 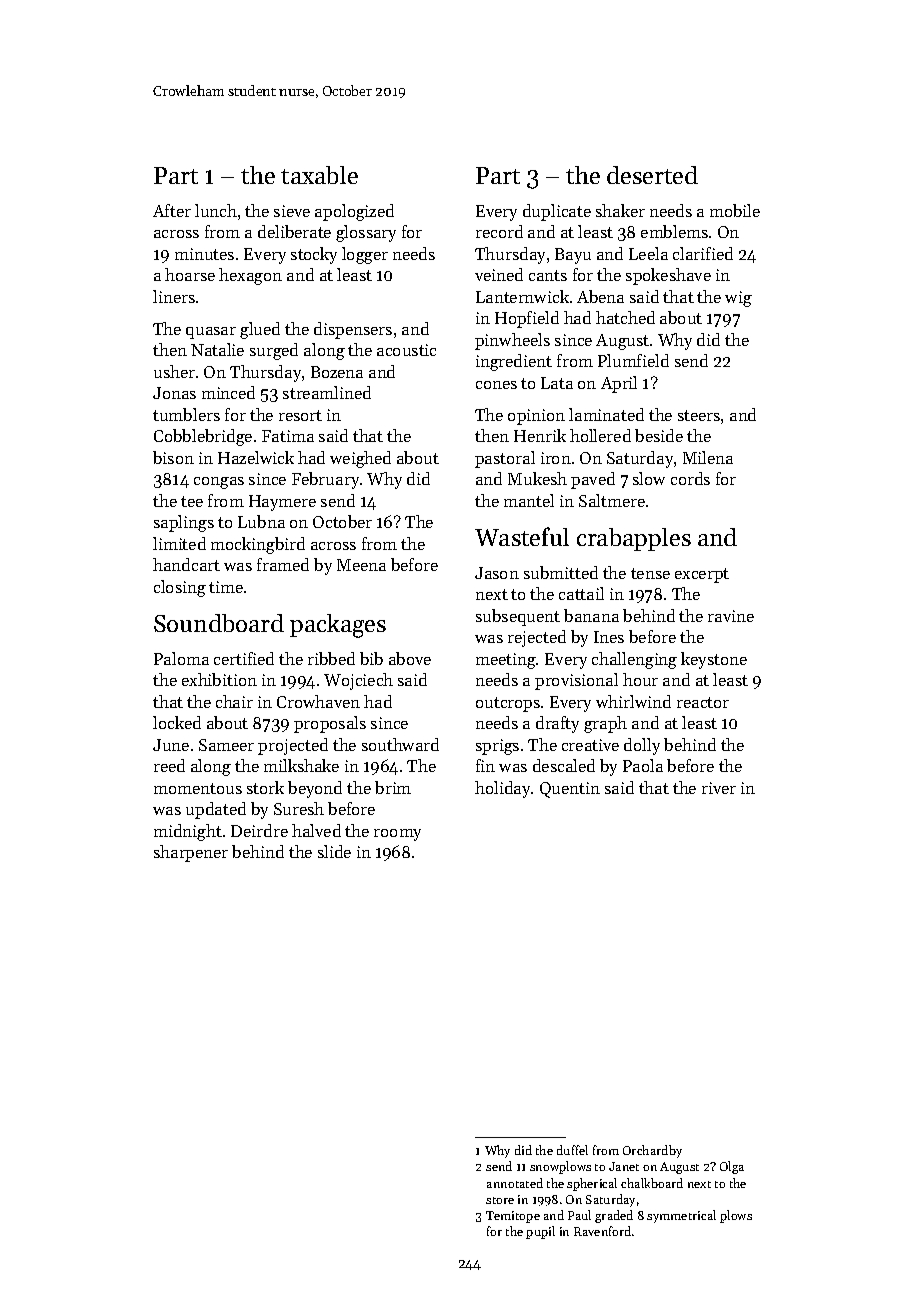 I want to click on closing, so click(x=180, y=588).
